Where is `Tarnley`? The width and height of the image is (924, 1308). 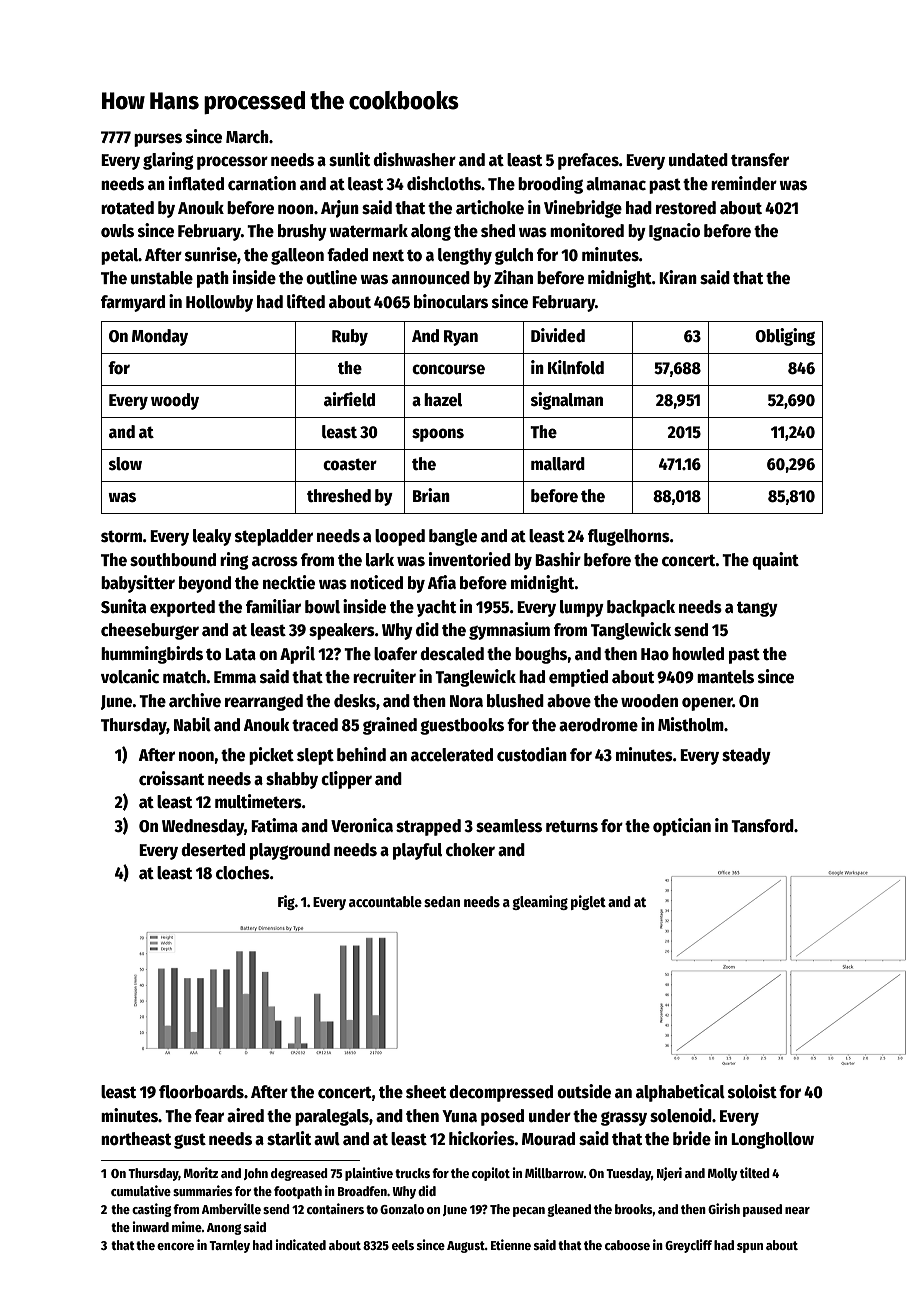 Tarnley is located at coordinates (229, 1246).
